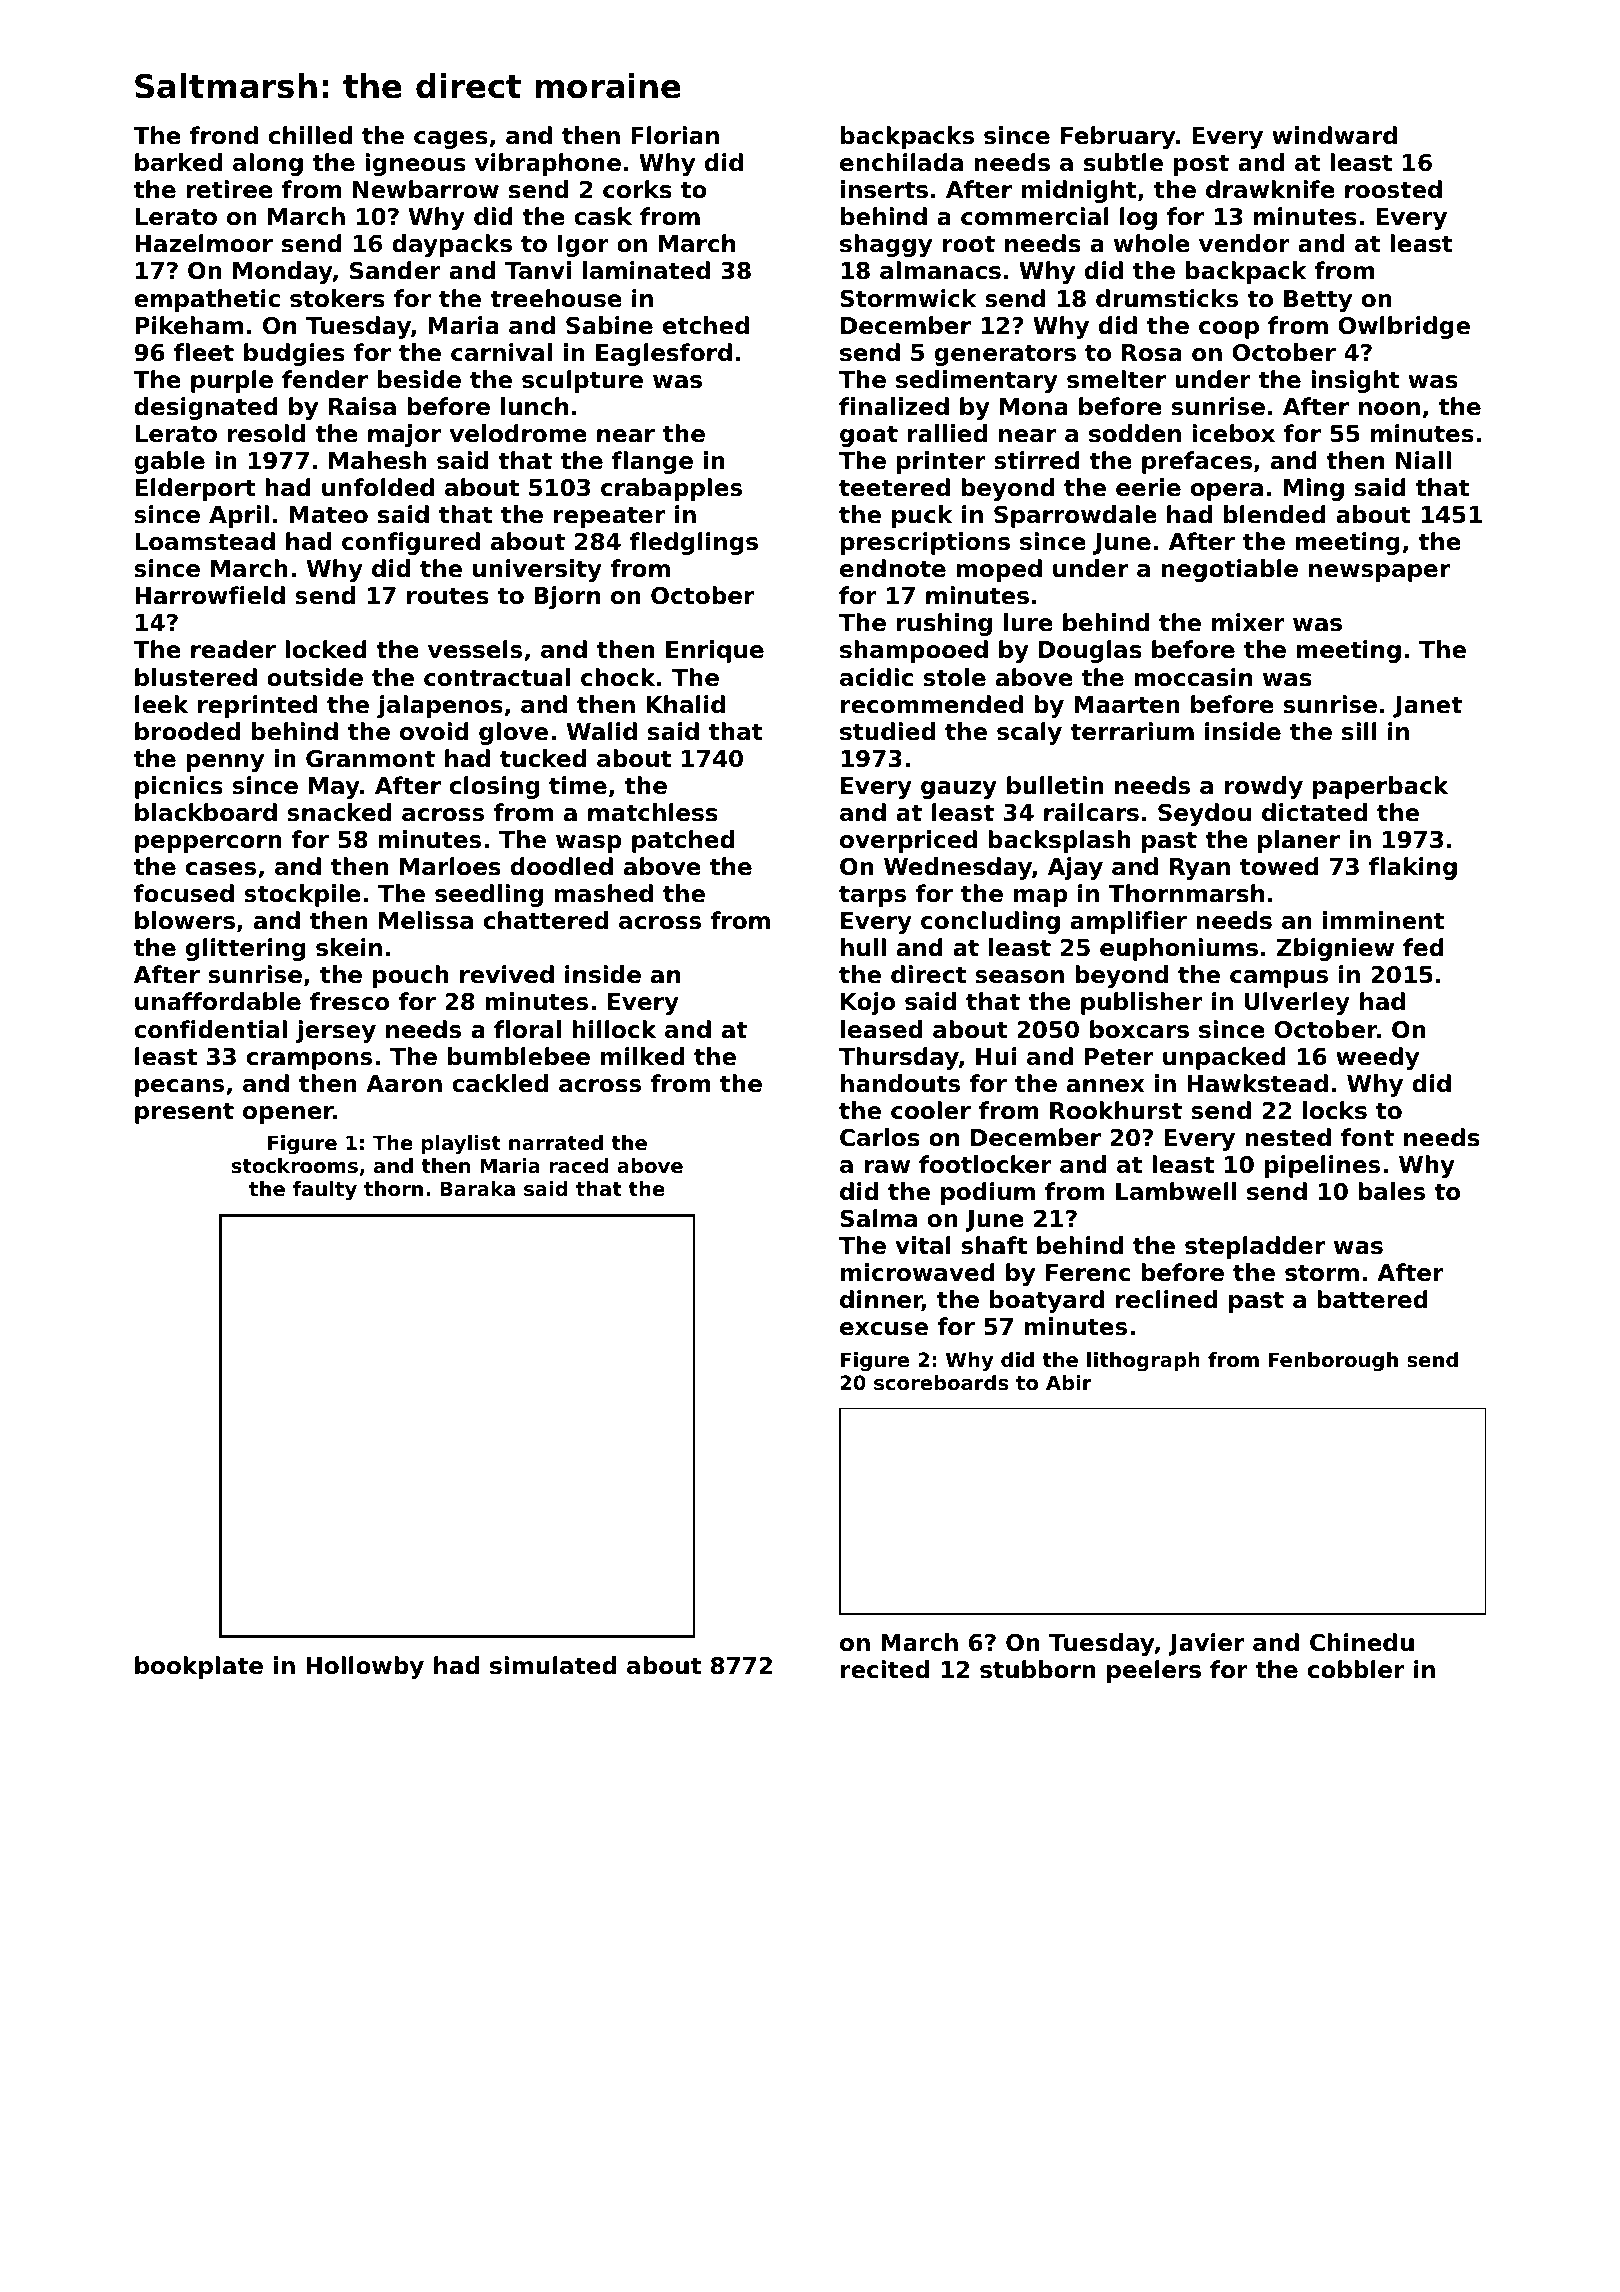 This document has height=2292, width=1620. Describe the element at coordinates (1244, 243) in the document. I see `vendor` at that location.
